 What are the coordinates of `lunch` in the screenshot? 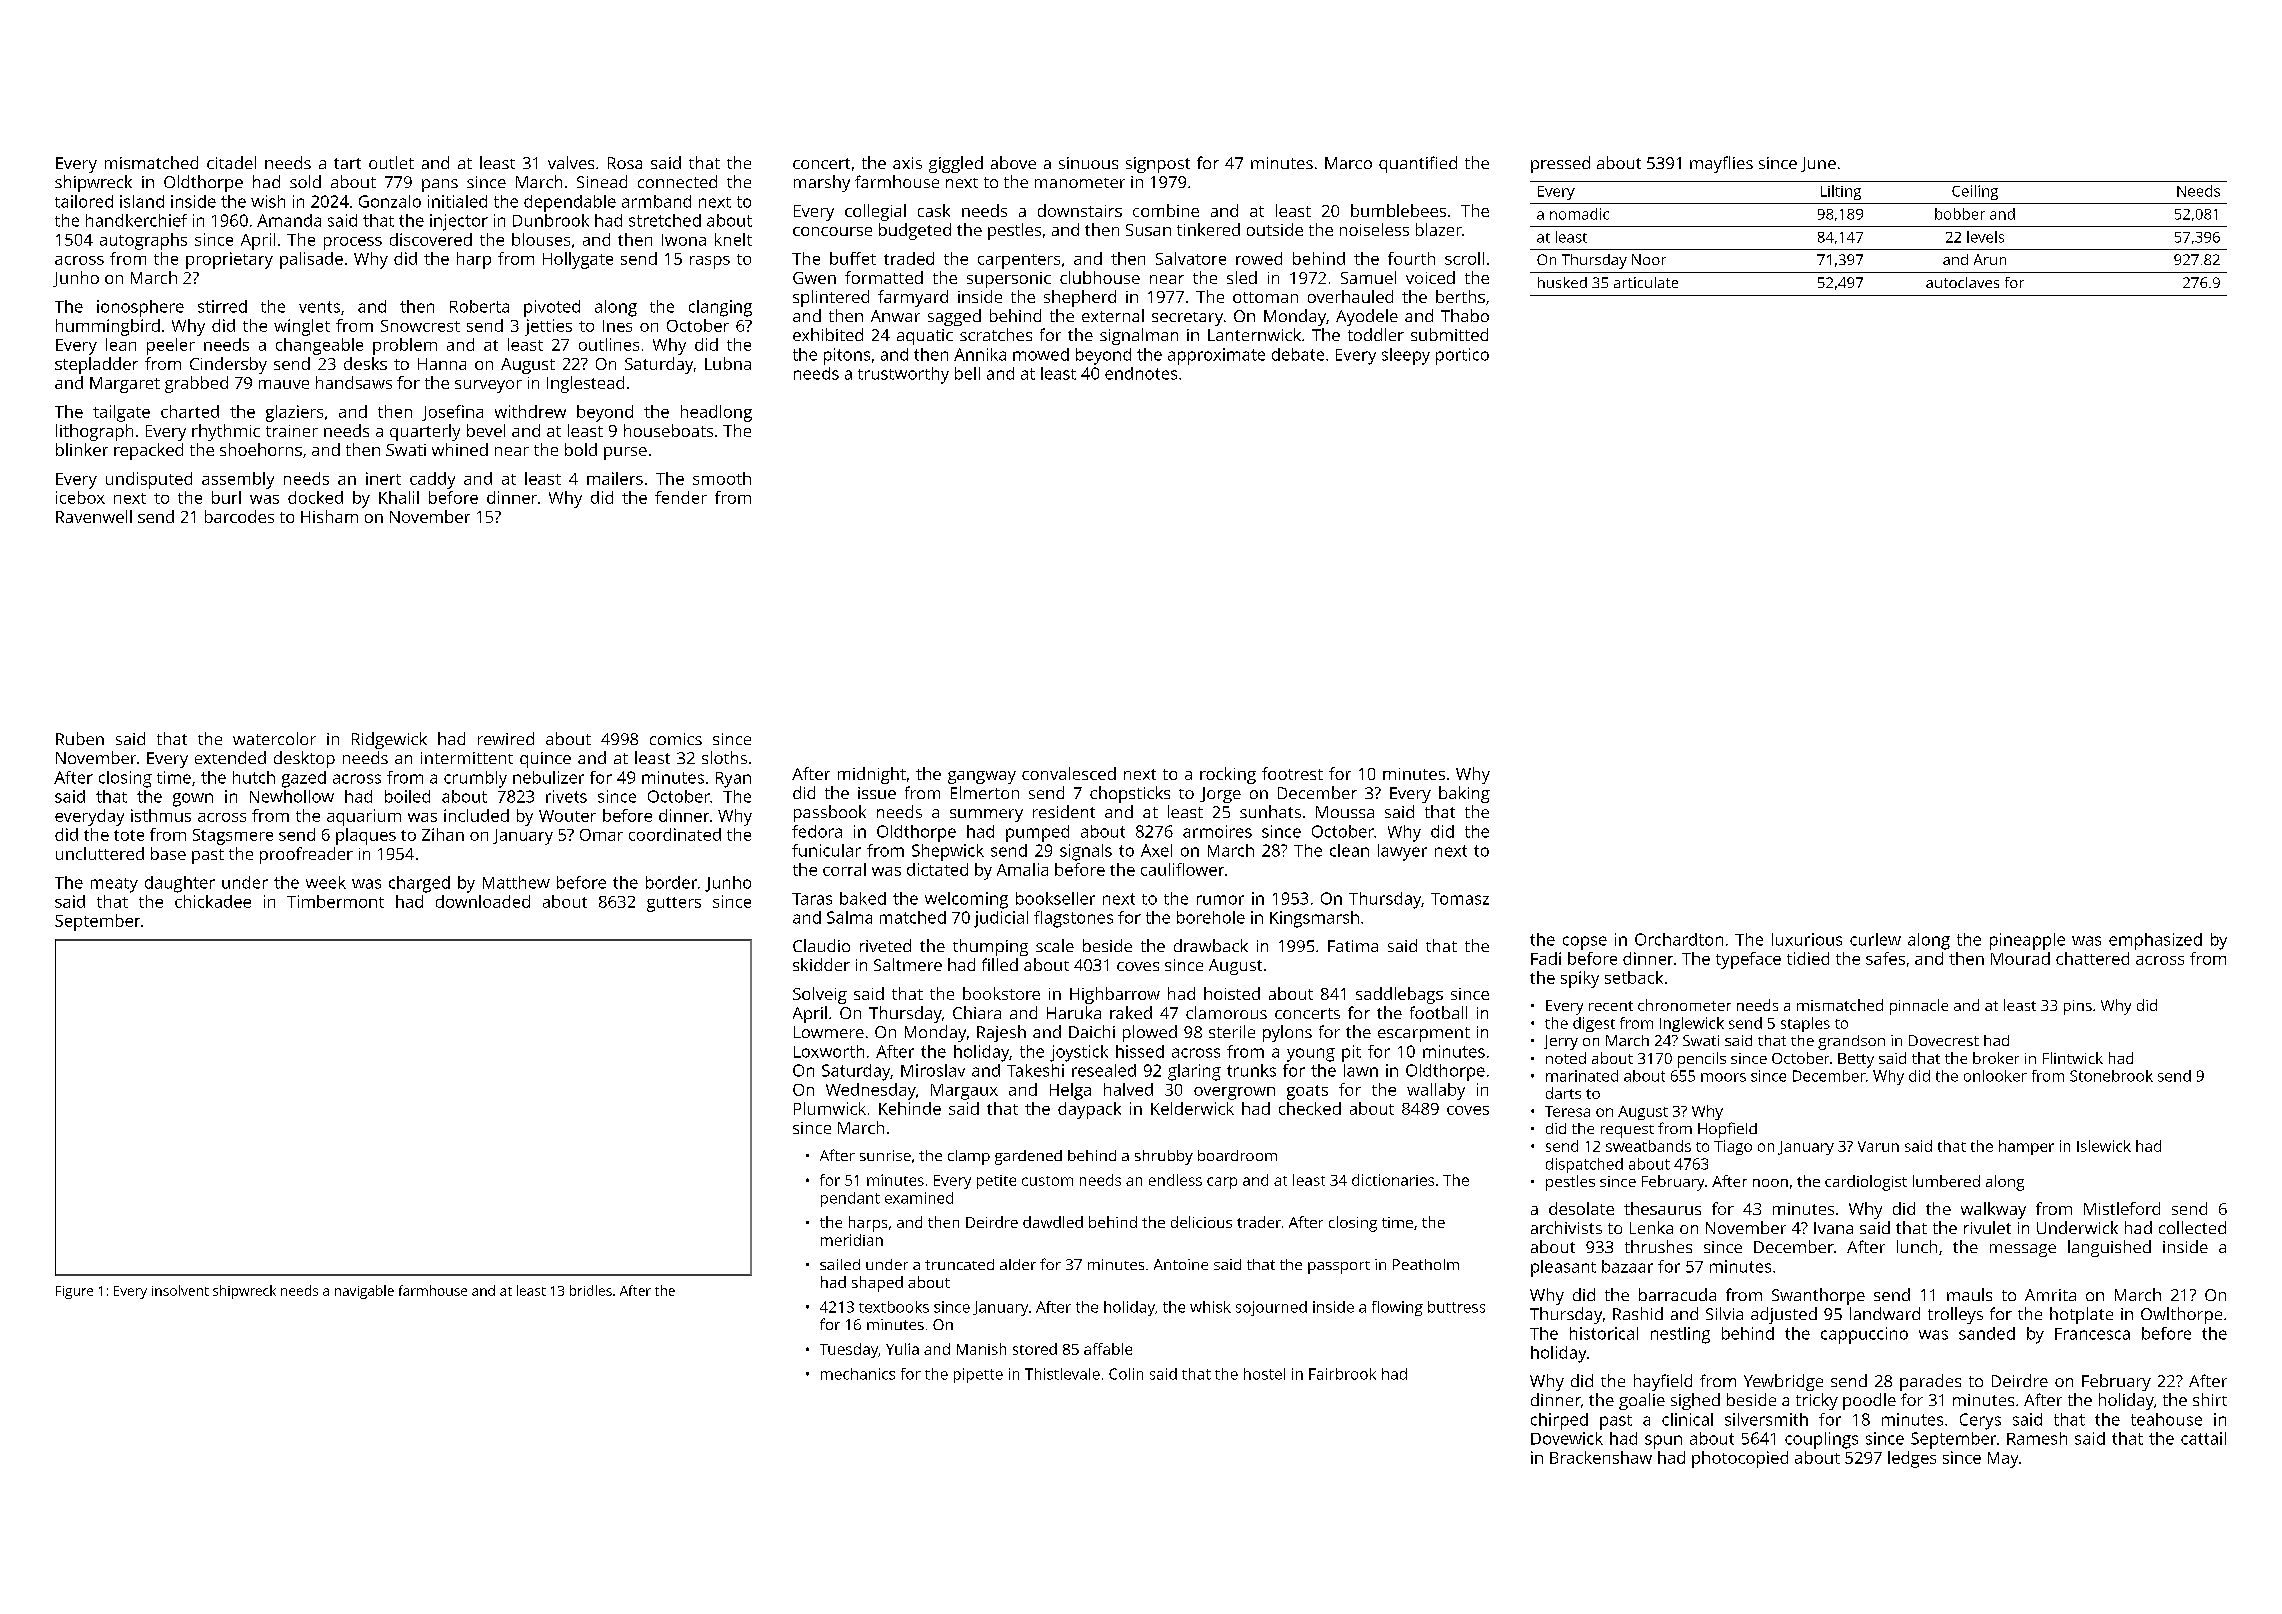 It's located at (1917, 1246).
